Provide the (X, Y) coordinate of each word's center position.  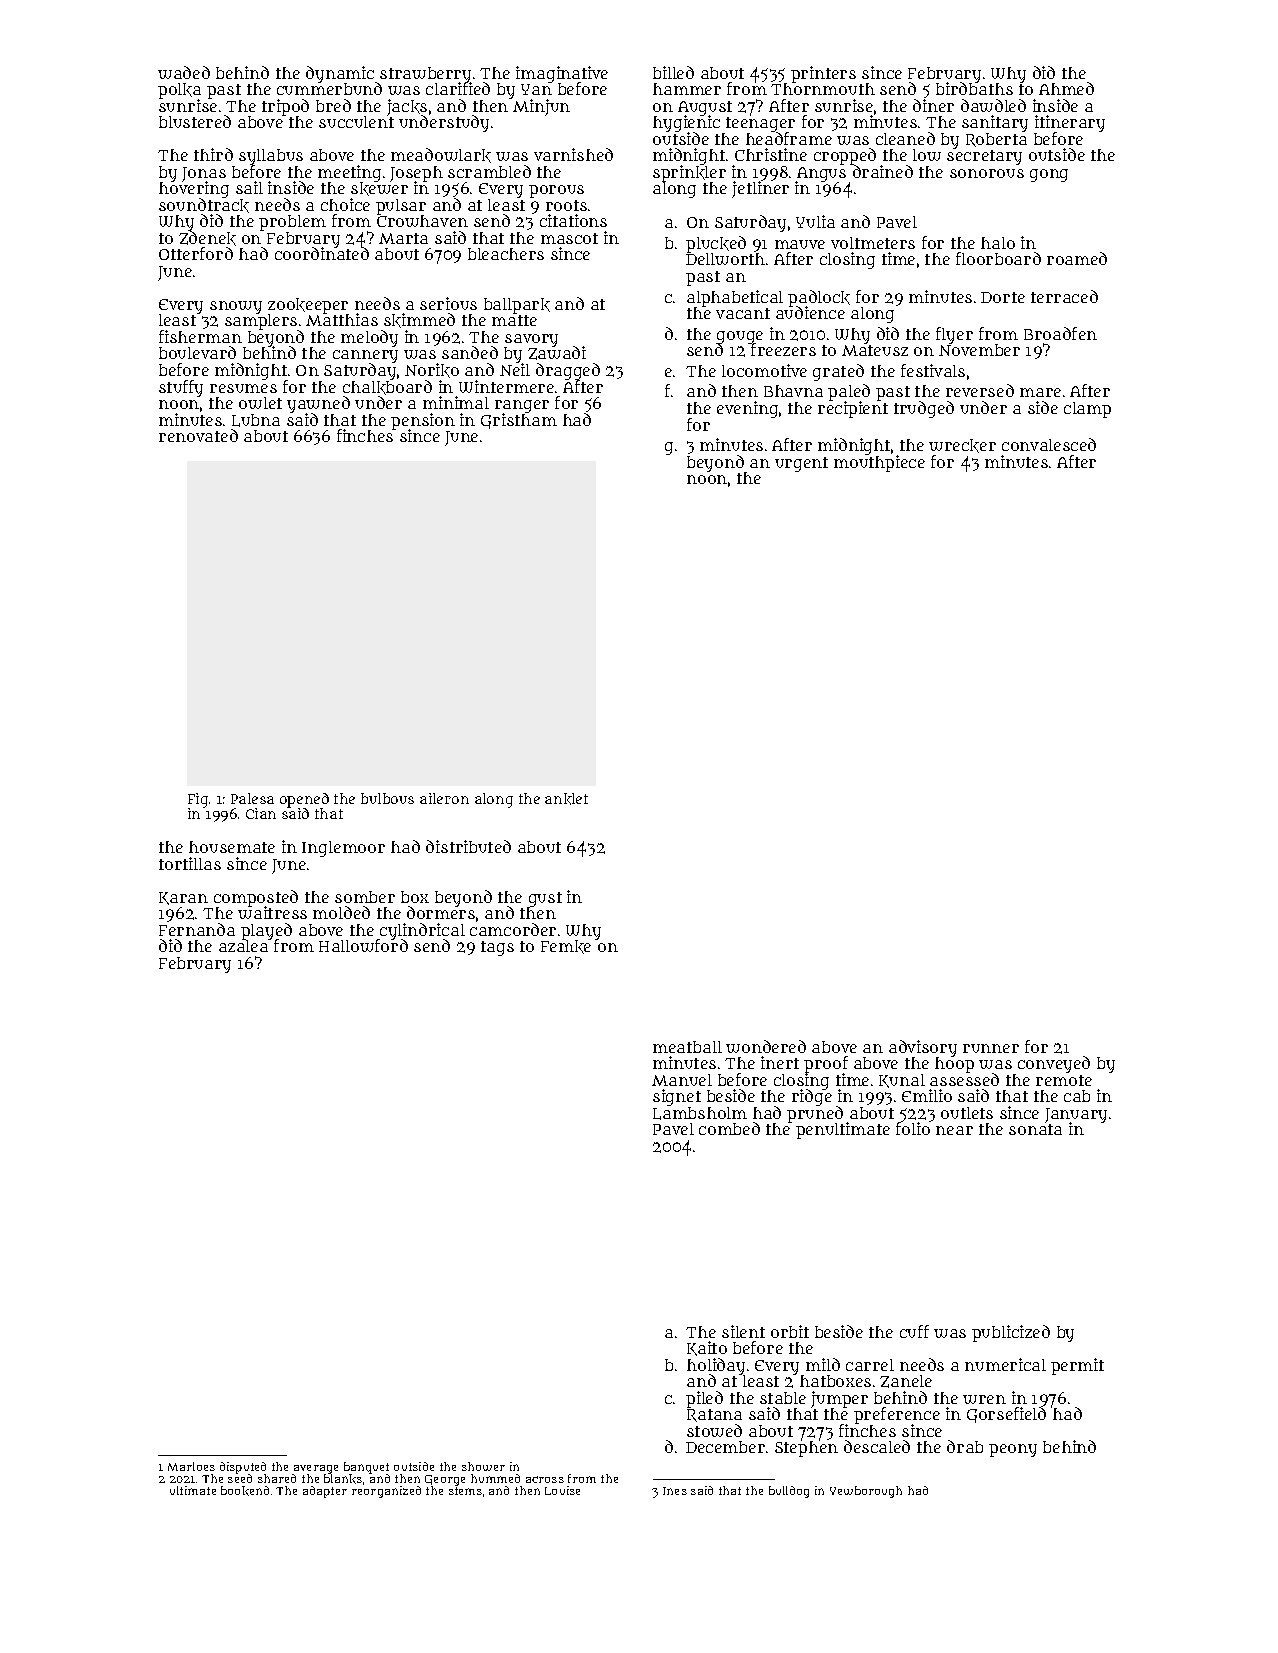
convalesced (1049, 444)
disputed (243, 1468)
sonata (1035, 1129)
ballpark (517, 306)
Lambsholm (700, 1113)
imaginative (562, 74)
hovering (194, 190)
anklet (566, 799)
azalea (243, 946)
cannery (365, 357)
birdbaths (974, 89)
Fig (198, 800)
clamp (1087, 410)
